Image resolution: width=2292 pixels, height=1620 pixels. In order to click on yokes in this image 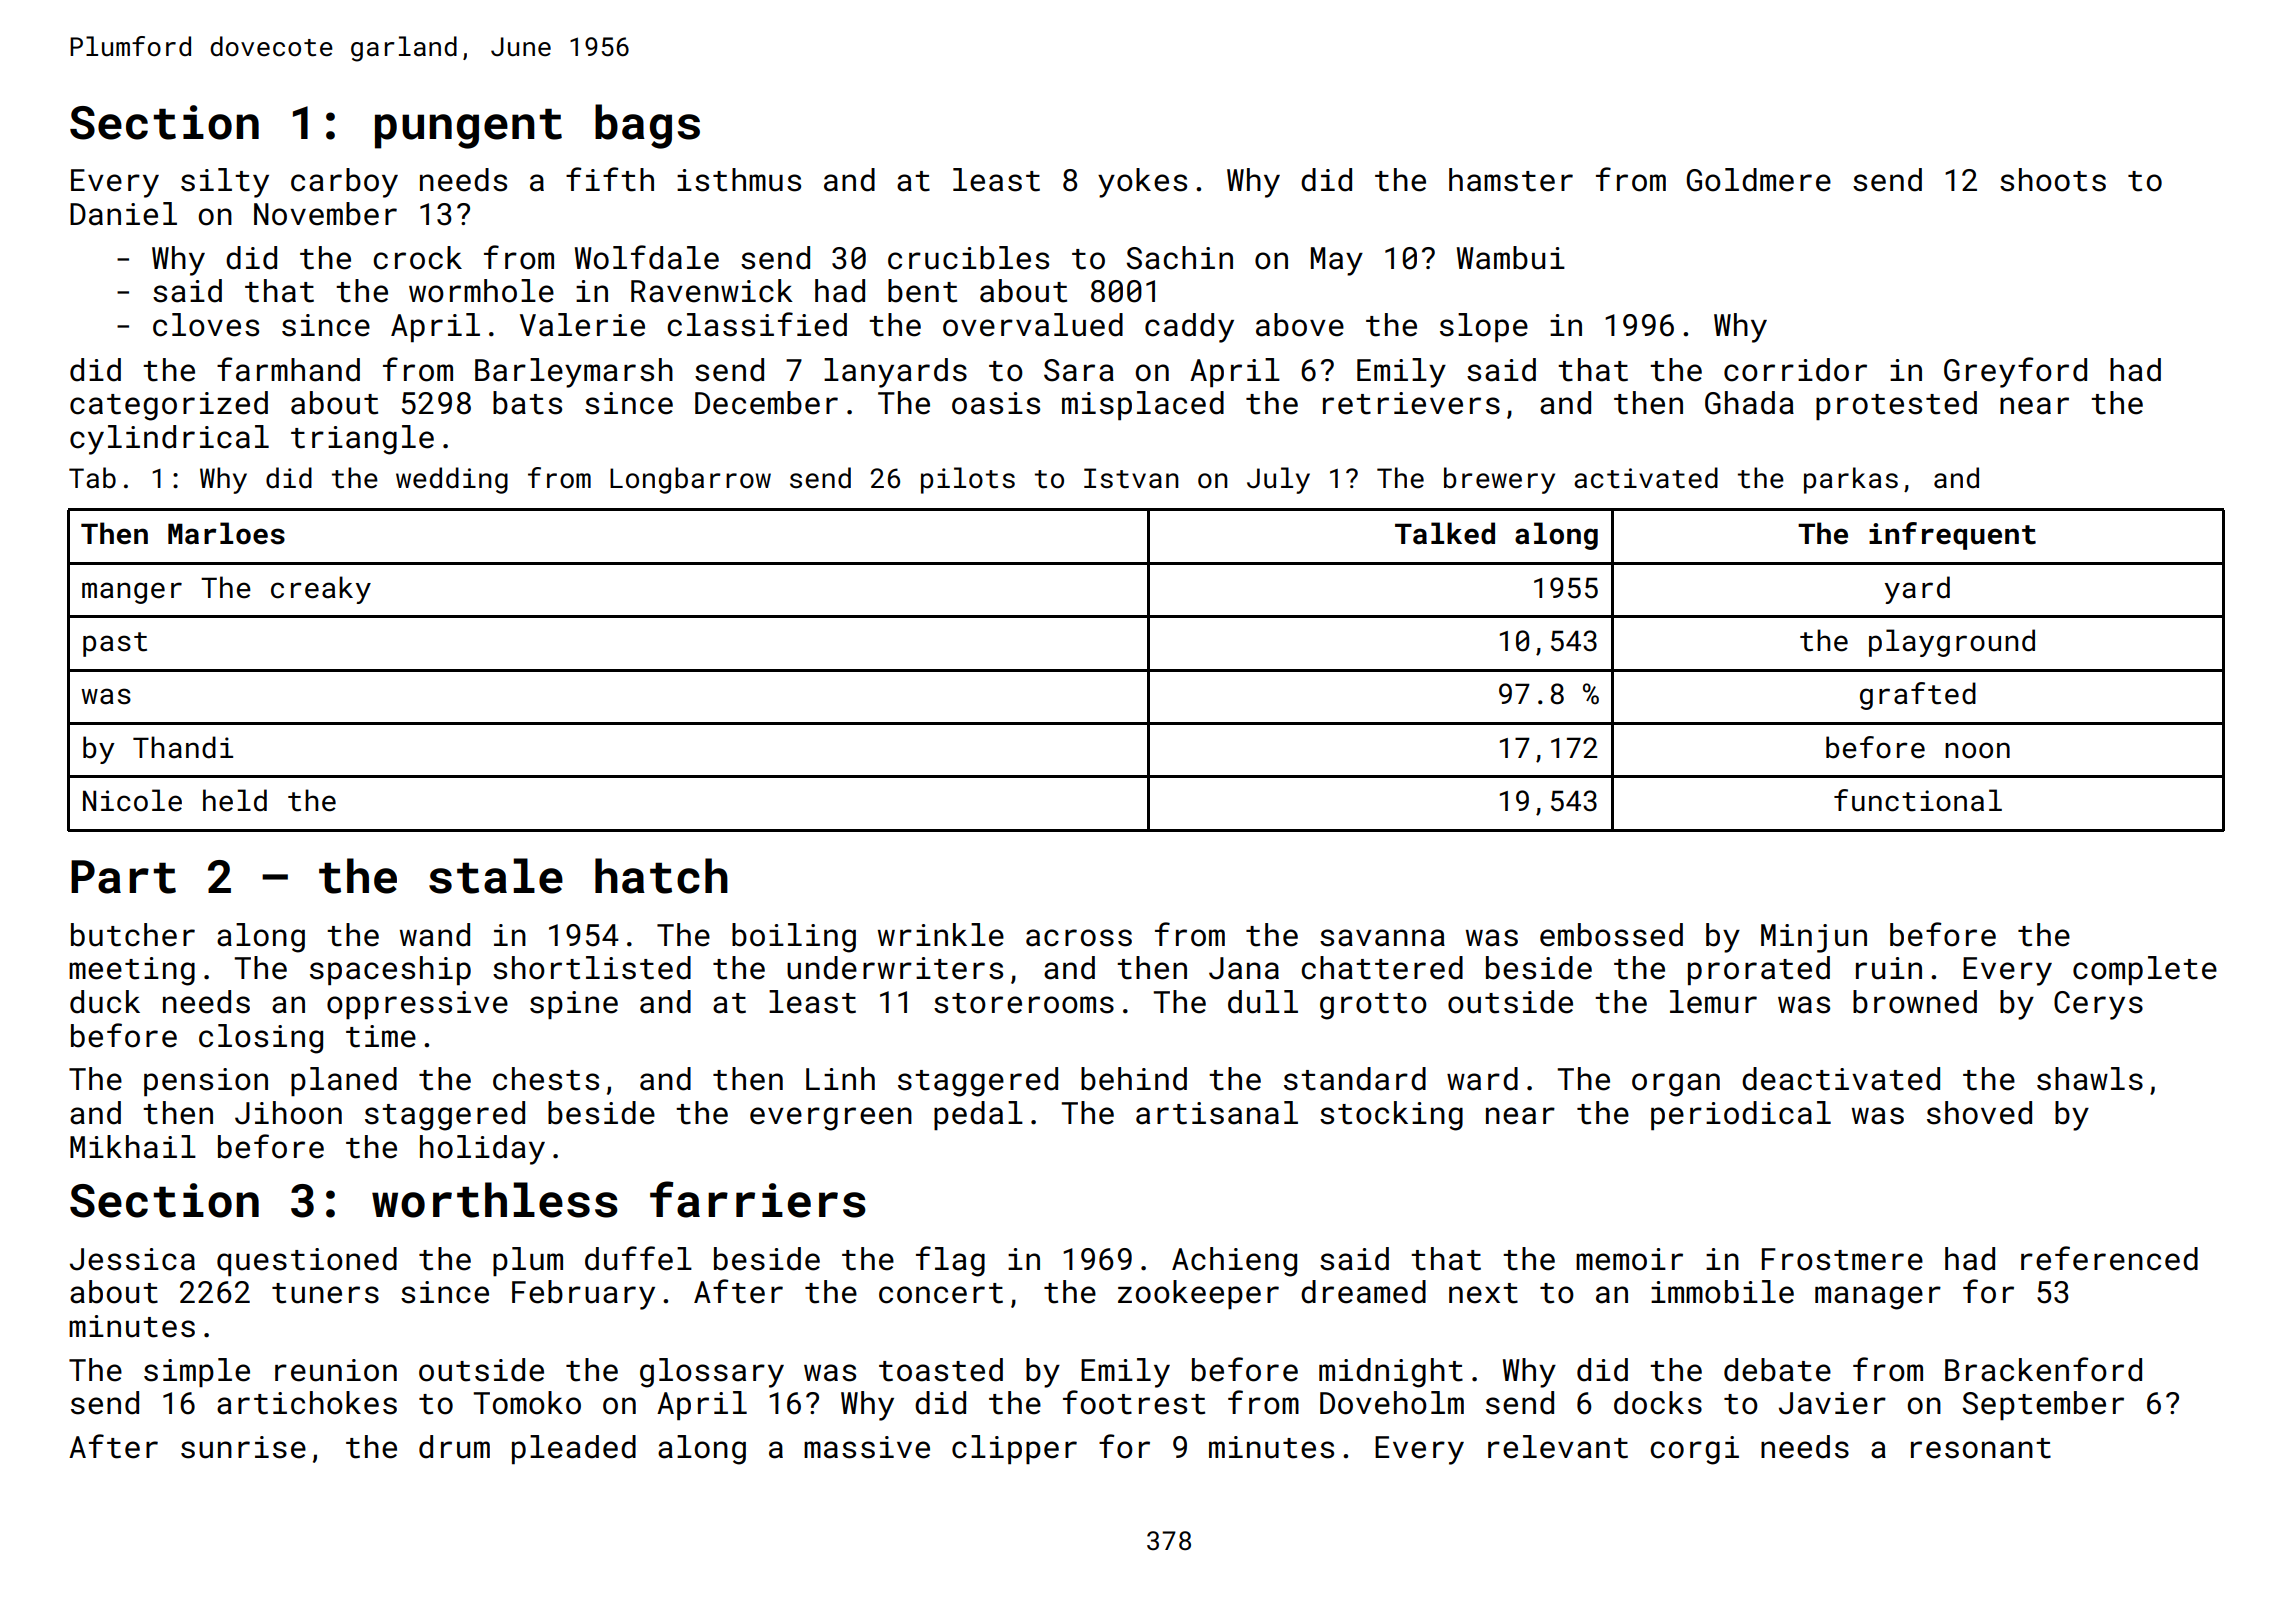, I will do `click(1142, 183)`.
